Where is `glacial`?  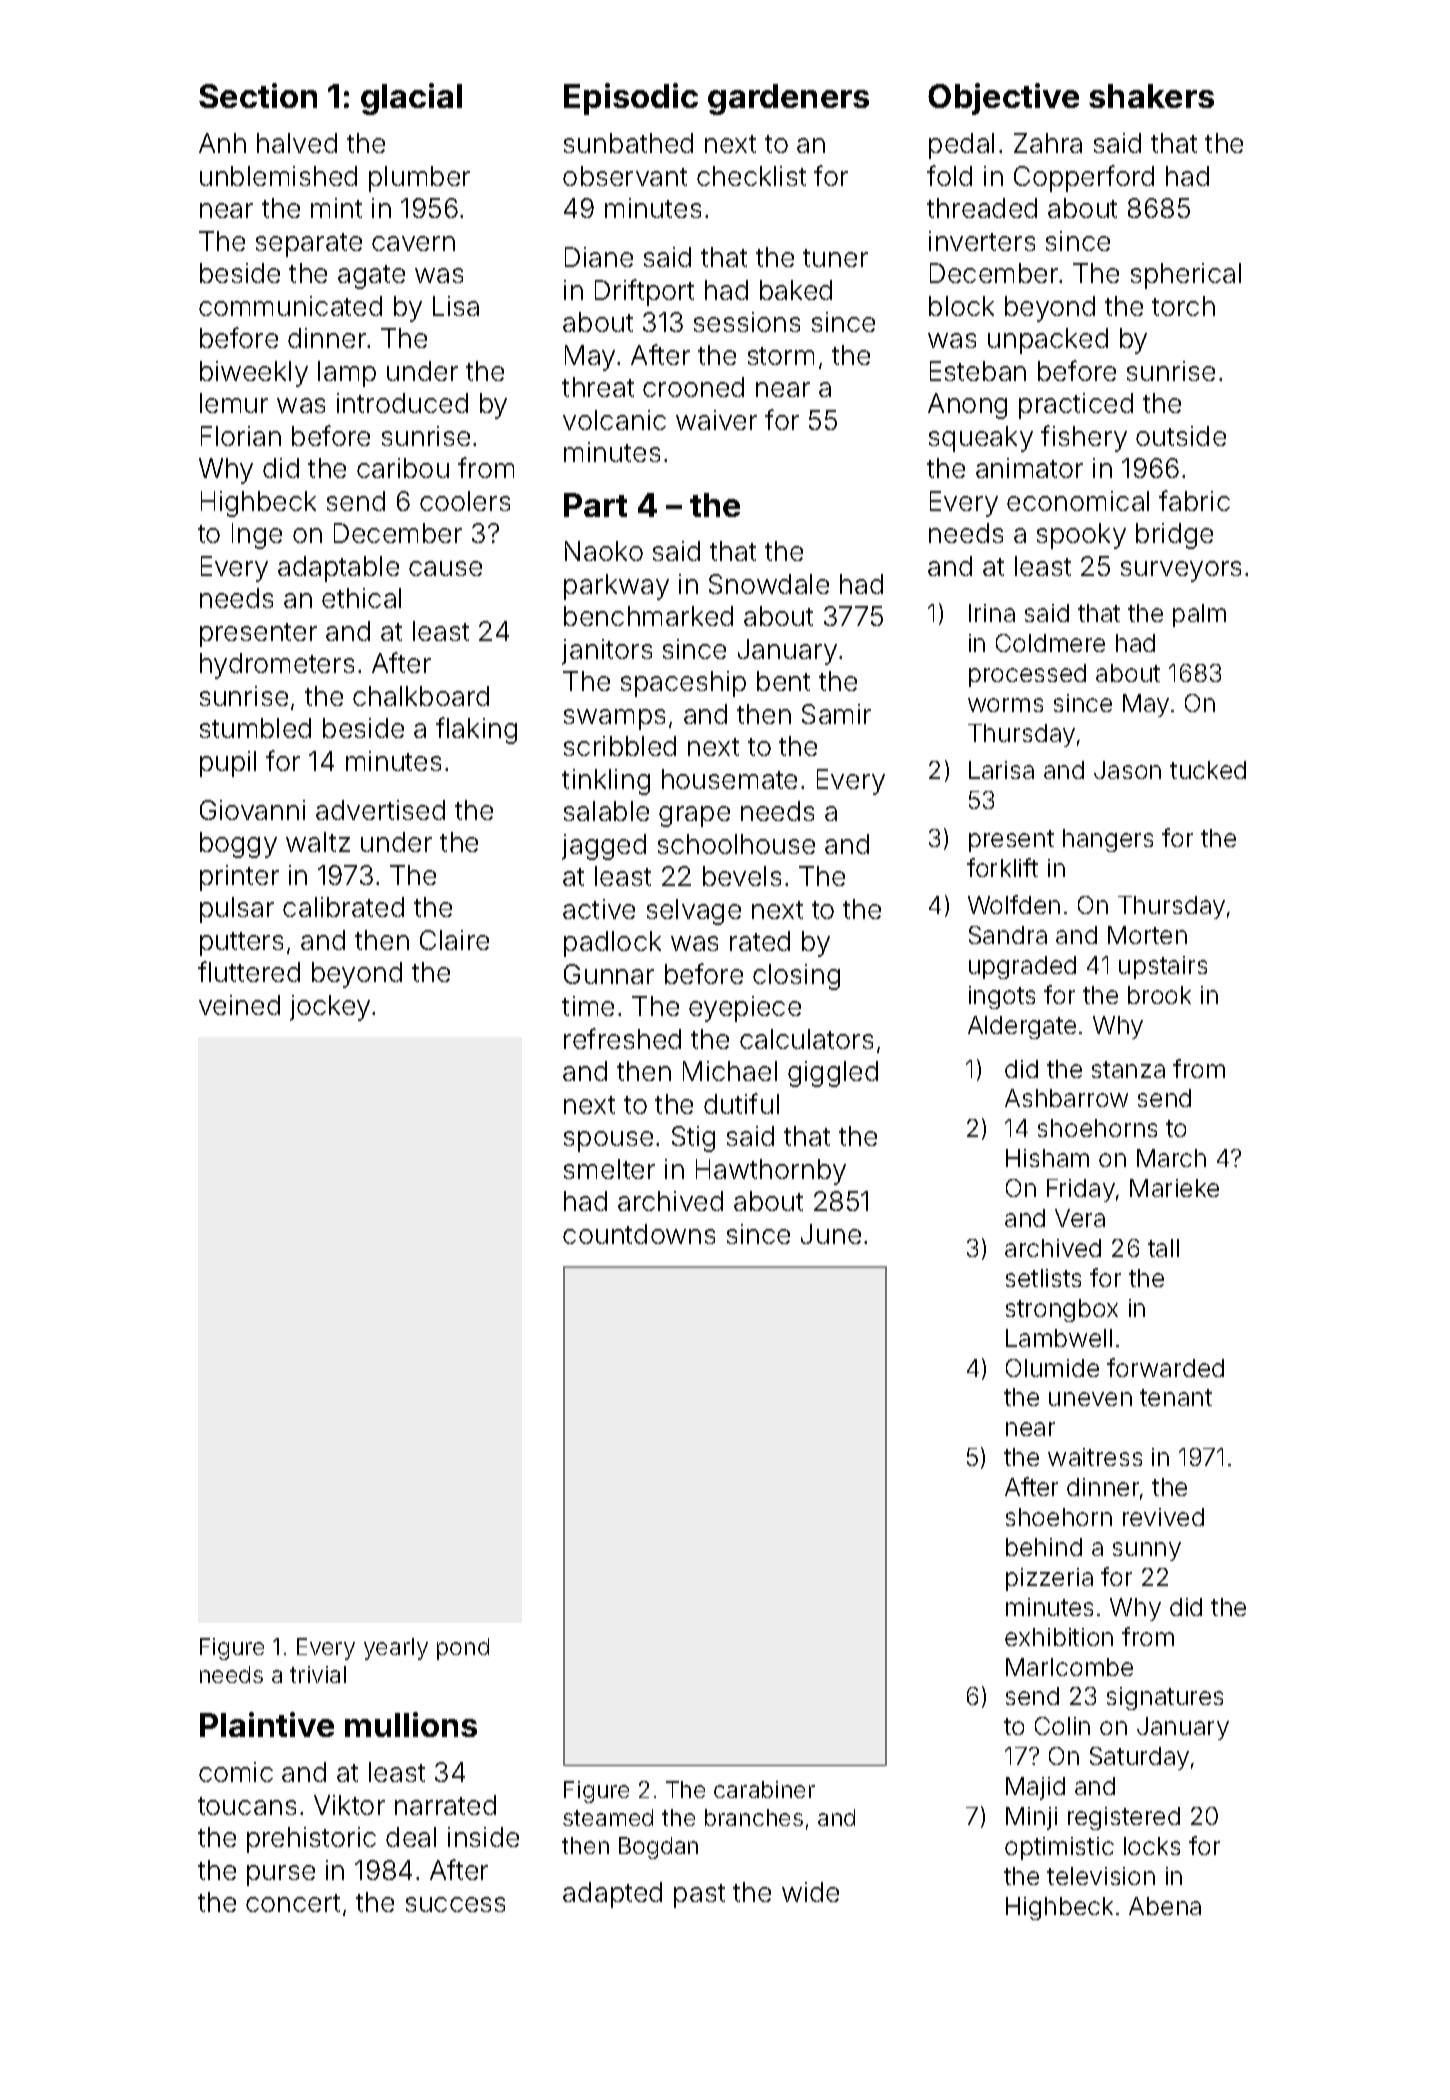
glacial is located at coordinates (411, 99).
